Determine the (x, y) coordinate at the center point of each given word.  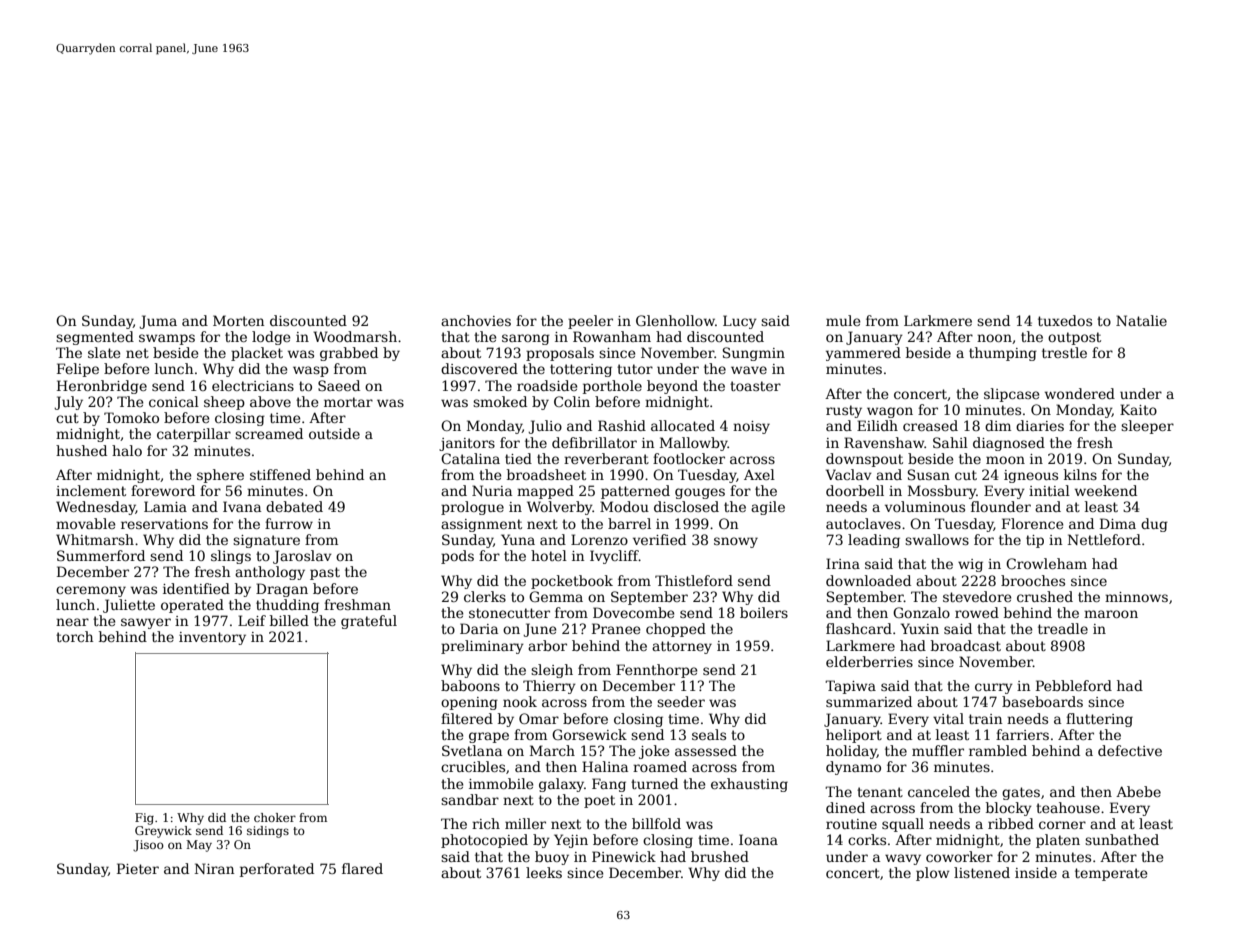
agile (768, 508)
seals (709, 734)
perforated (277, 870)
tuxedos (1065, 320)
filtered (467, 718)
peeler (590, 322)
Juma (158, 322)
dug (1154, 525)
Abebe (1138, 791)
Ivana (242, 506)
